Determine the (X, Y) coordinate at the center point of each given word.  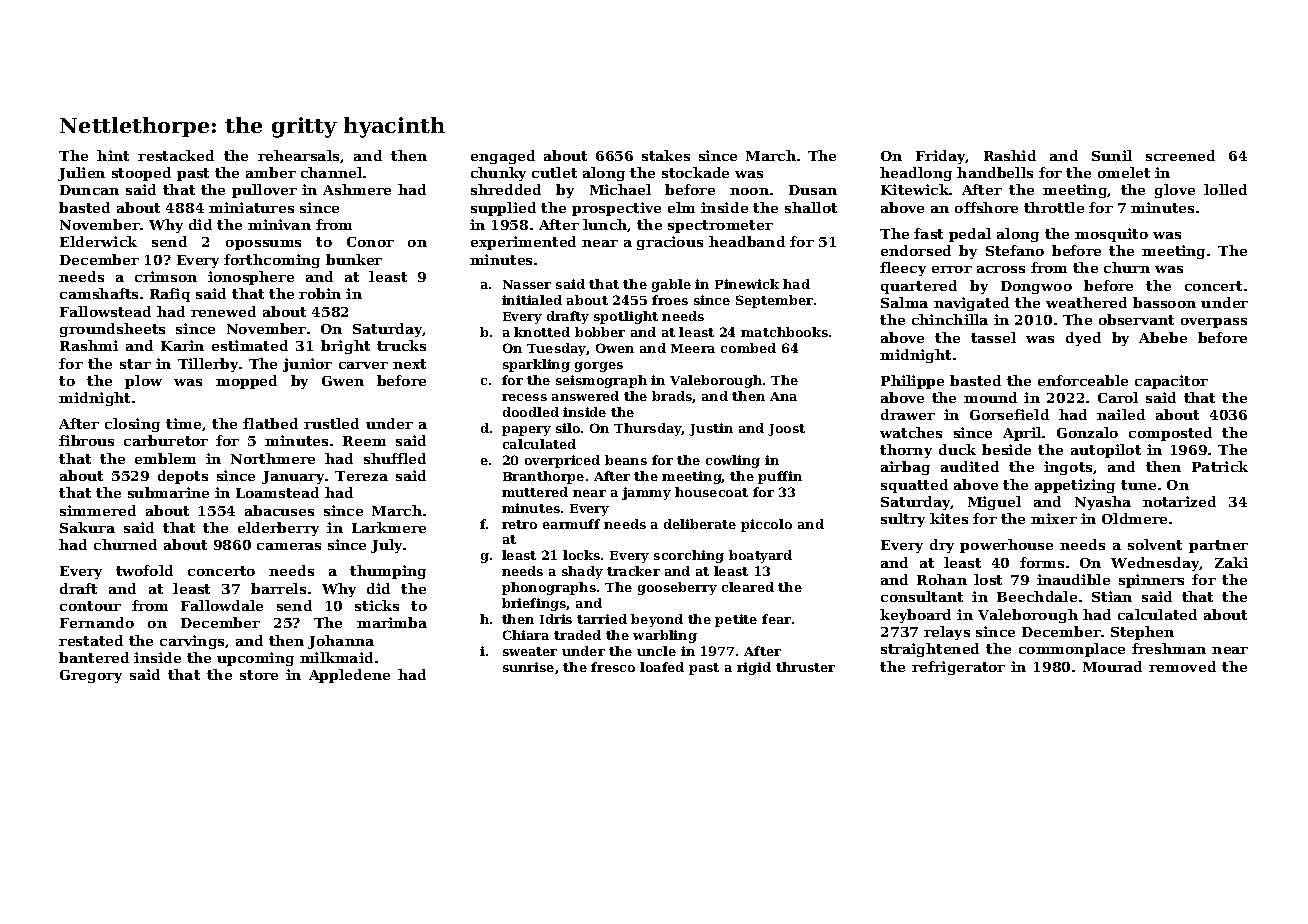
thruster (805, 667)
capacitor (1171, 382)
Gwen (343, 381)
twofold (144, 570)
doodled (531, 412)
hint (113, 155)
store (259, 675)
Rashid (1010, 155)
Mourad (1112, 666)
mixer (1054, 518)
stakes (666, 155)
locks (581, 555)
